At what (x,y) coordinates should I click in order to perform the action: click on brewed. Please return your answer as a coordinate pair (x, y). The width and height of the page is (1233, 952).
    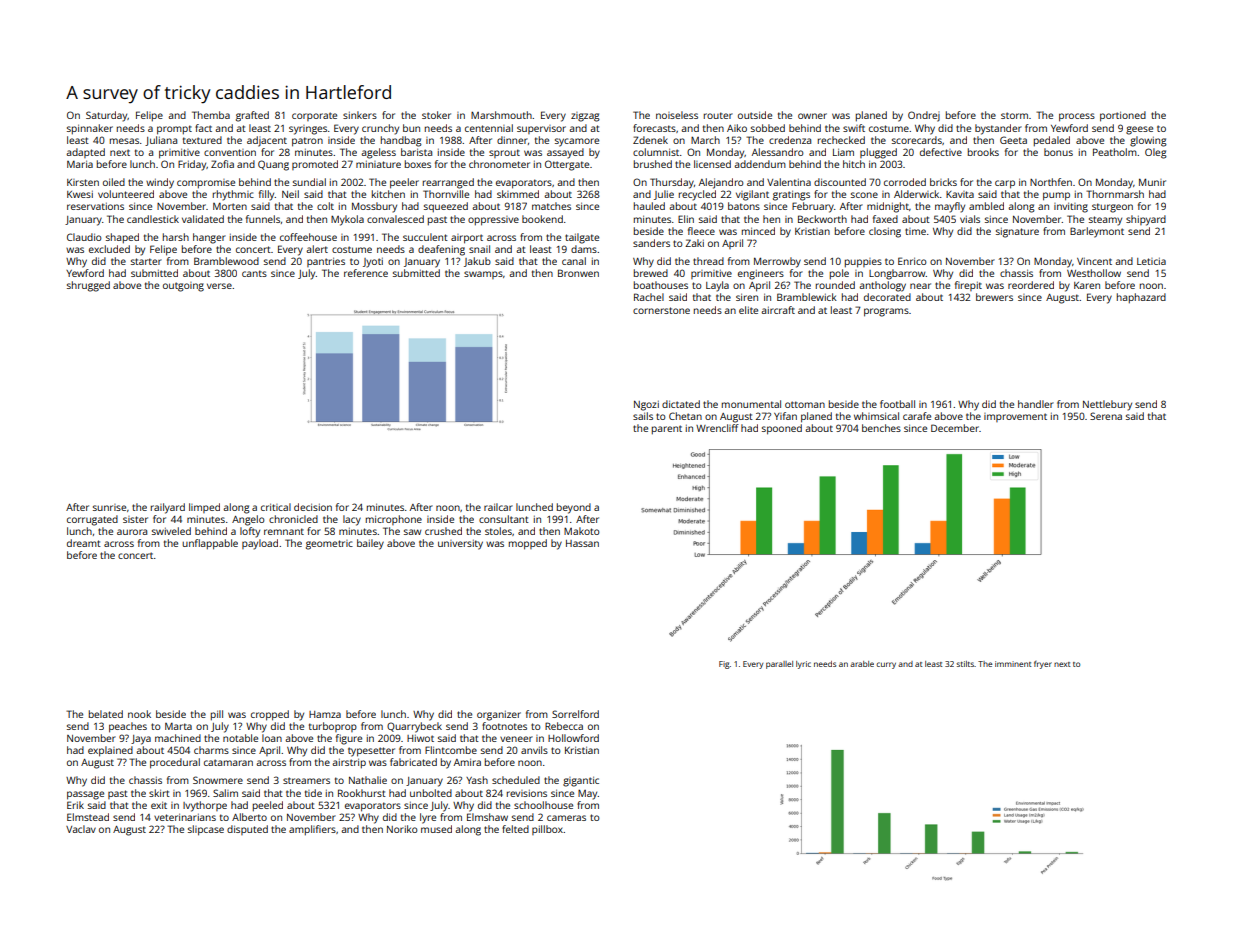
    Looking at the image, I should click on (651, 273).
